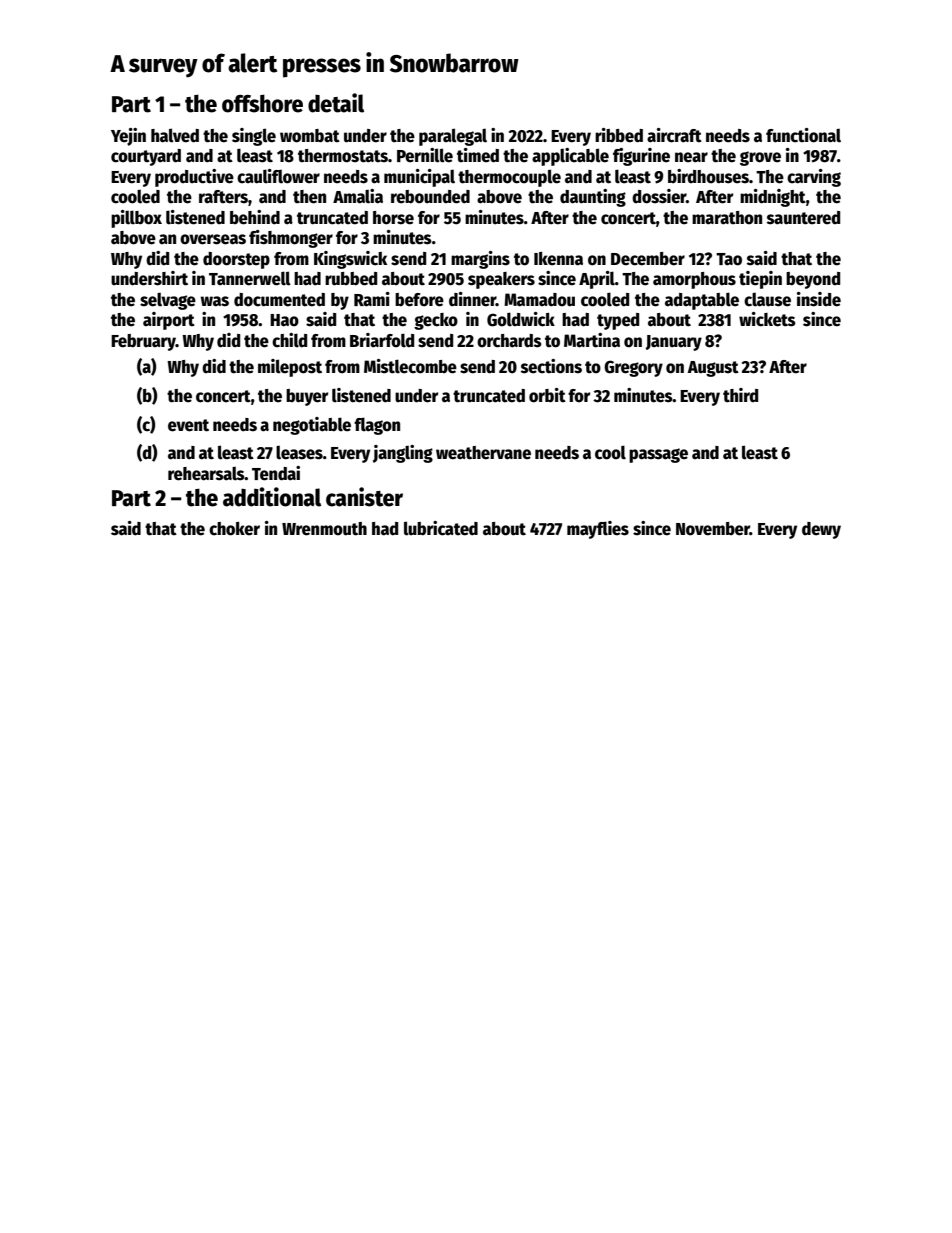 Image resolution: width=952 pixels, height=1233 pixels. I want to click on thermostats, so click(343, 156).
